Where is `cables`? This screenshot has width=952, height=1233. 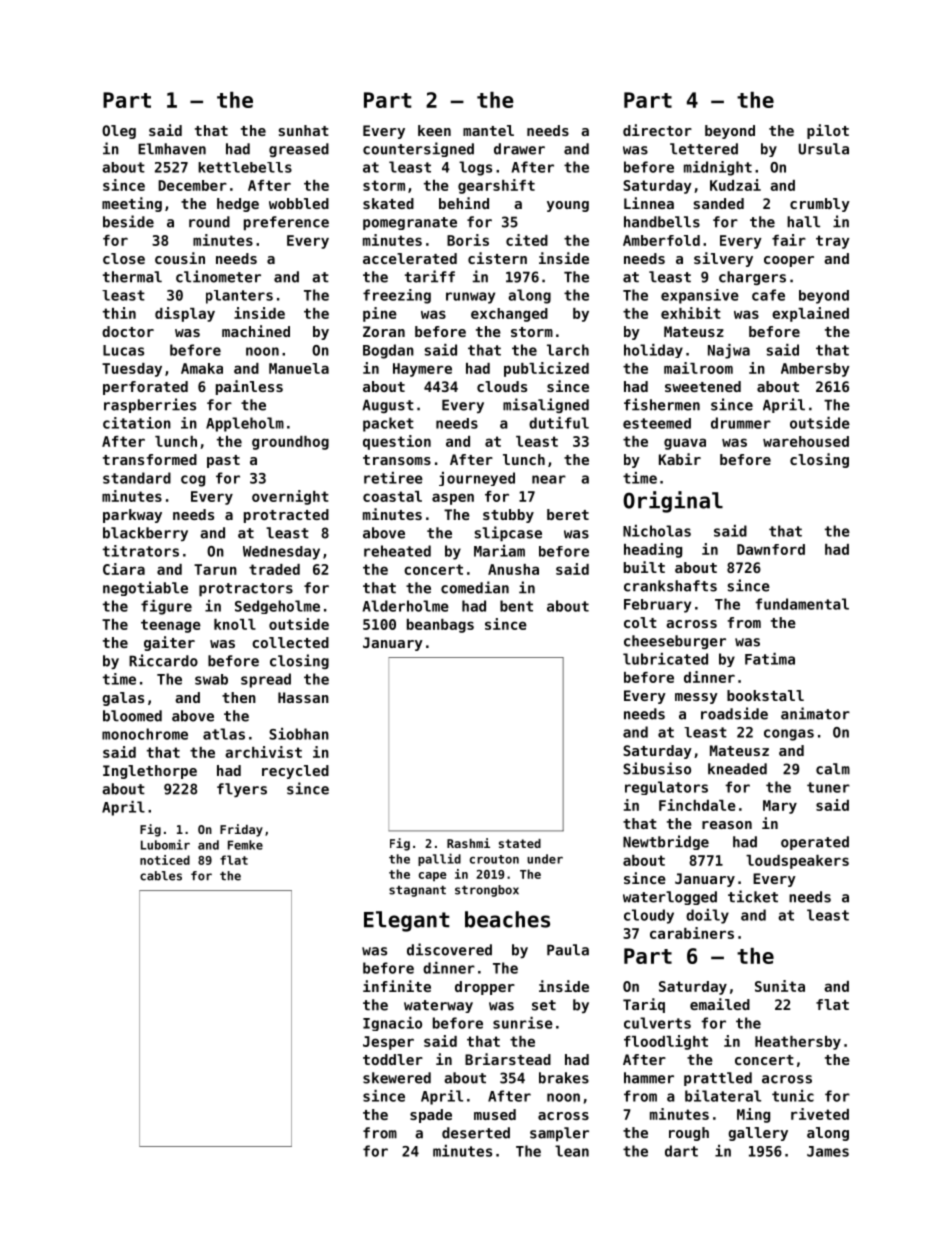
cables is located at coordinates (161, 876).
